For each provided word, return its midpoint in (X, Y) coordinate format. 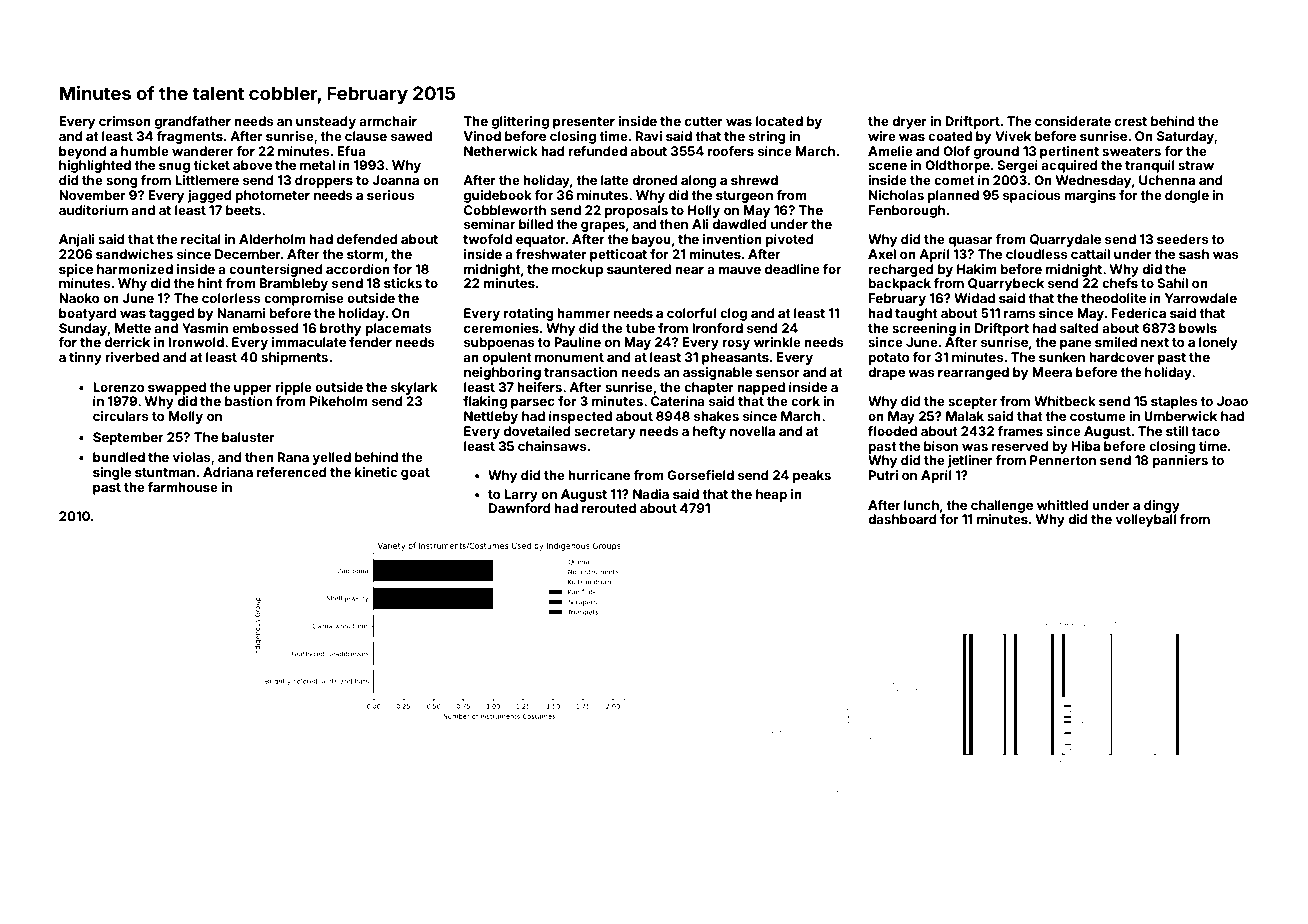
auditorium (93, 210)
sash (1194, 254)
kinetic (376, 472)
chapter (709, 388)
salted (1079, 328)
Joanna (395, 180)
